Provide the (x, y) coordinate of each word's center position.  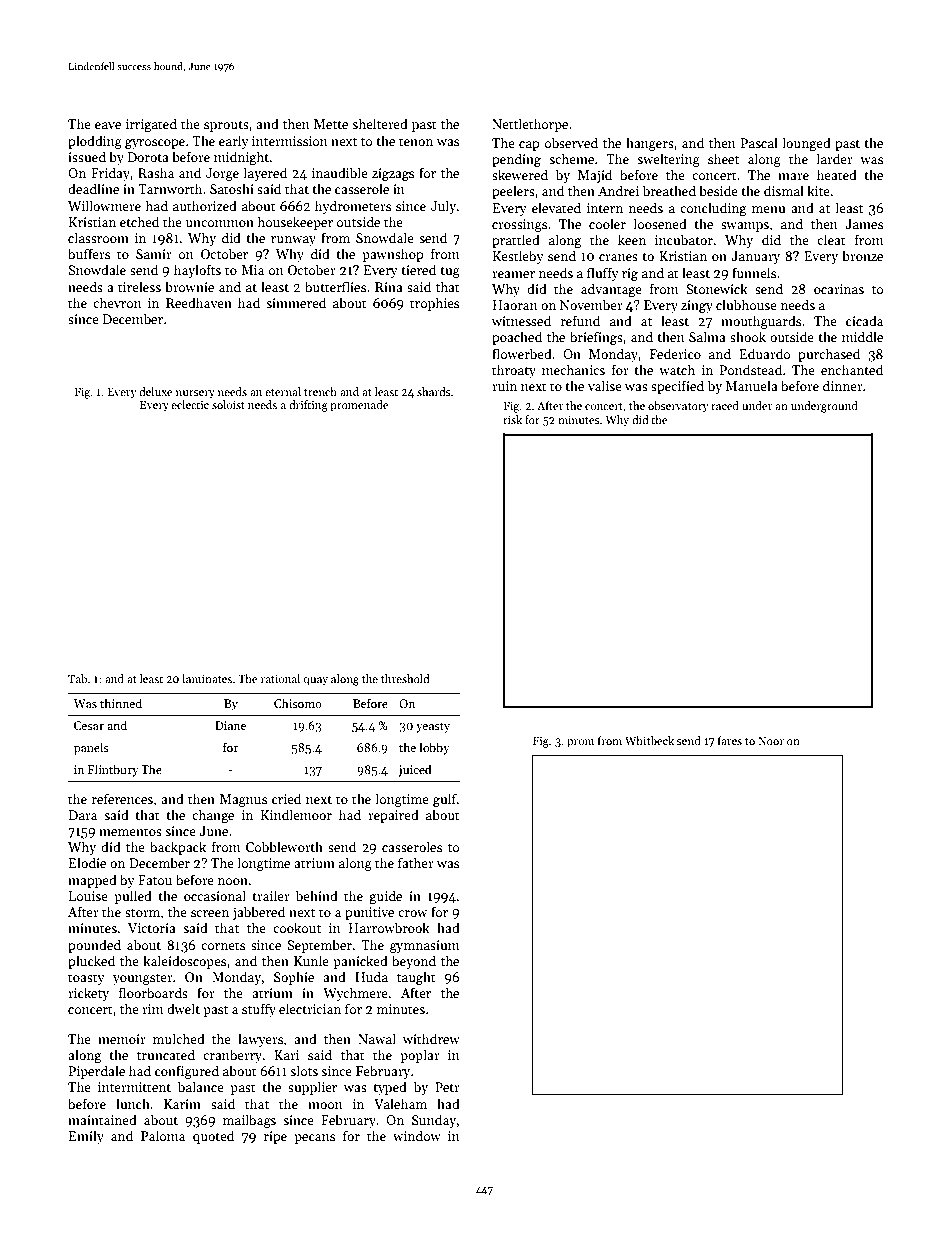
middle (862, 336)
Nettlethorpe (530, 125)
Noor (771, 741)
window (417, 1135)
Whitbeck (649, 740)
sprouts (226, 126)
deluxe (156, 391)
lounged (806, 144)
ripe (275, 1137)
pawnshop (392, 255)
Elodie (87, 862)
